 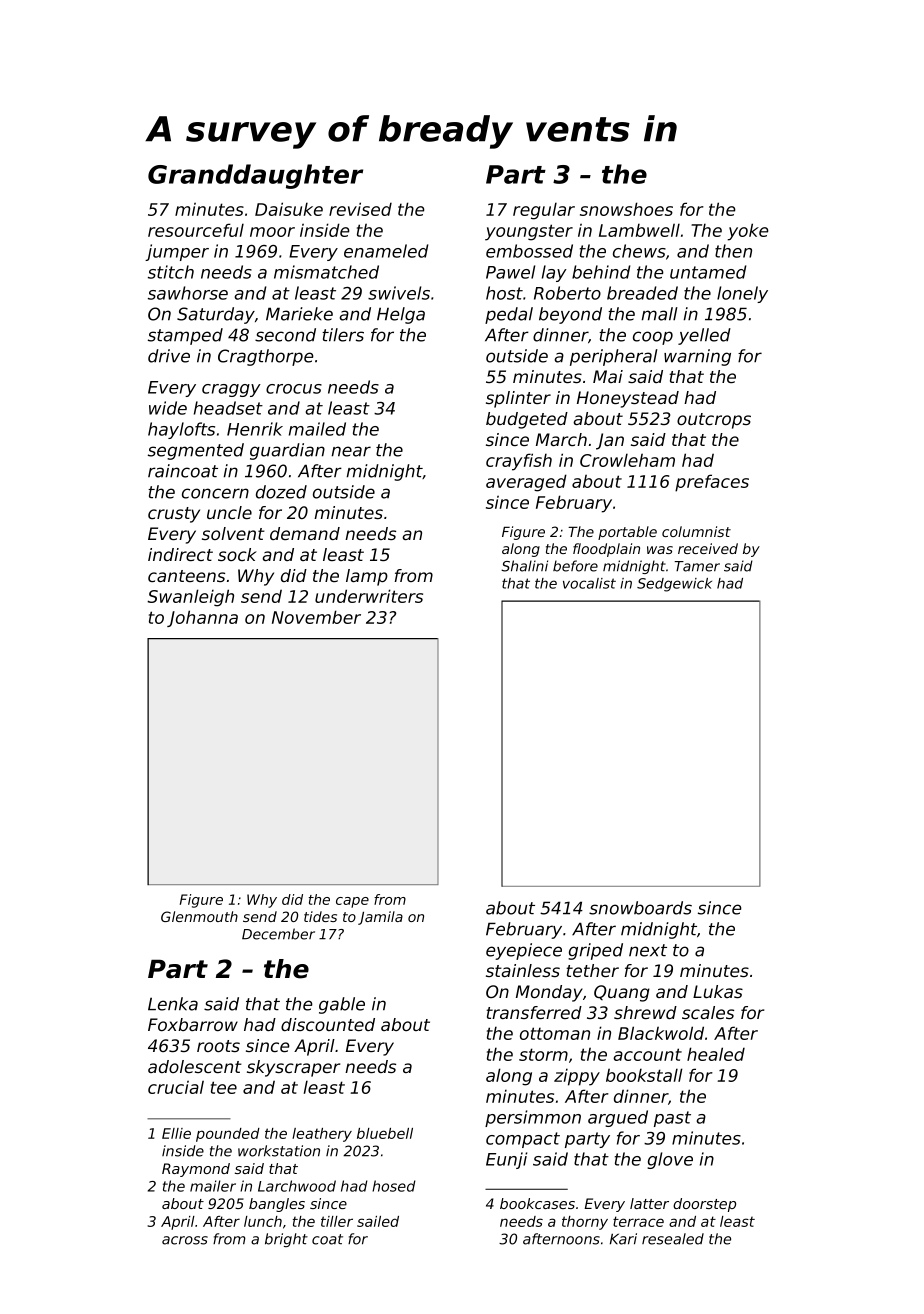 What do you see at coordinates (196, 230) in the screenshot?
I see `resourceful` at bounding box center [196, 230].
